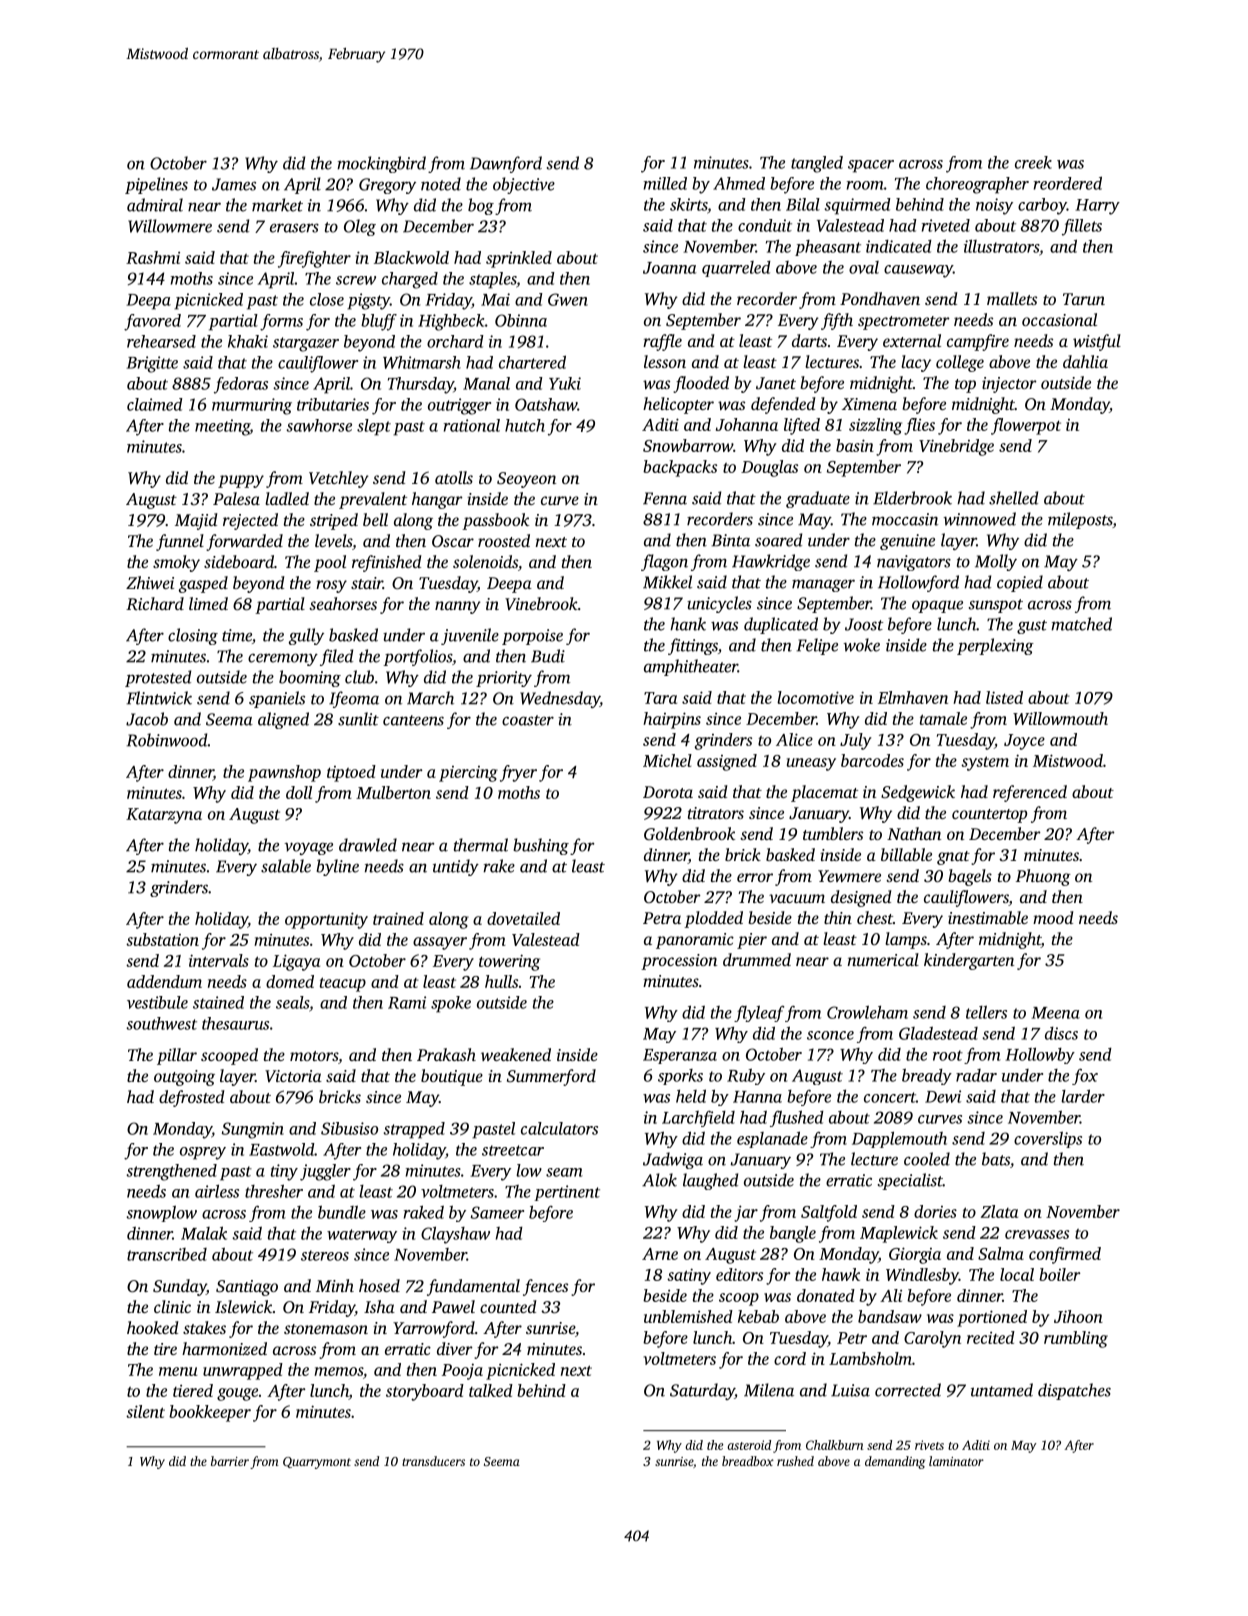 The image size is (1248, 1616). Describe the element at coordinates (1065, 1255) in the document. I see `confirmed` at that location.
